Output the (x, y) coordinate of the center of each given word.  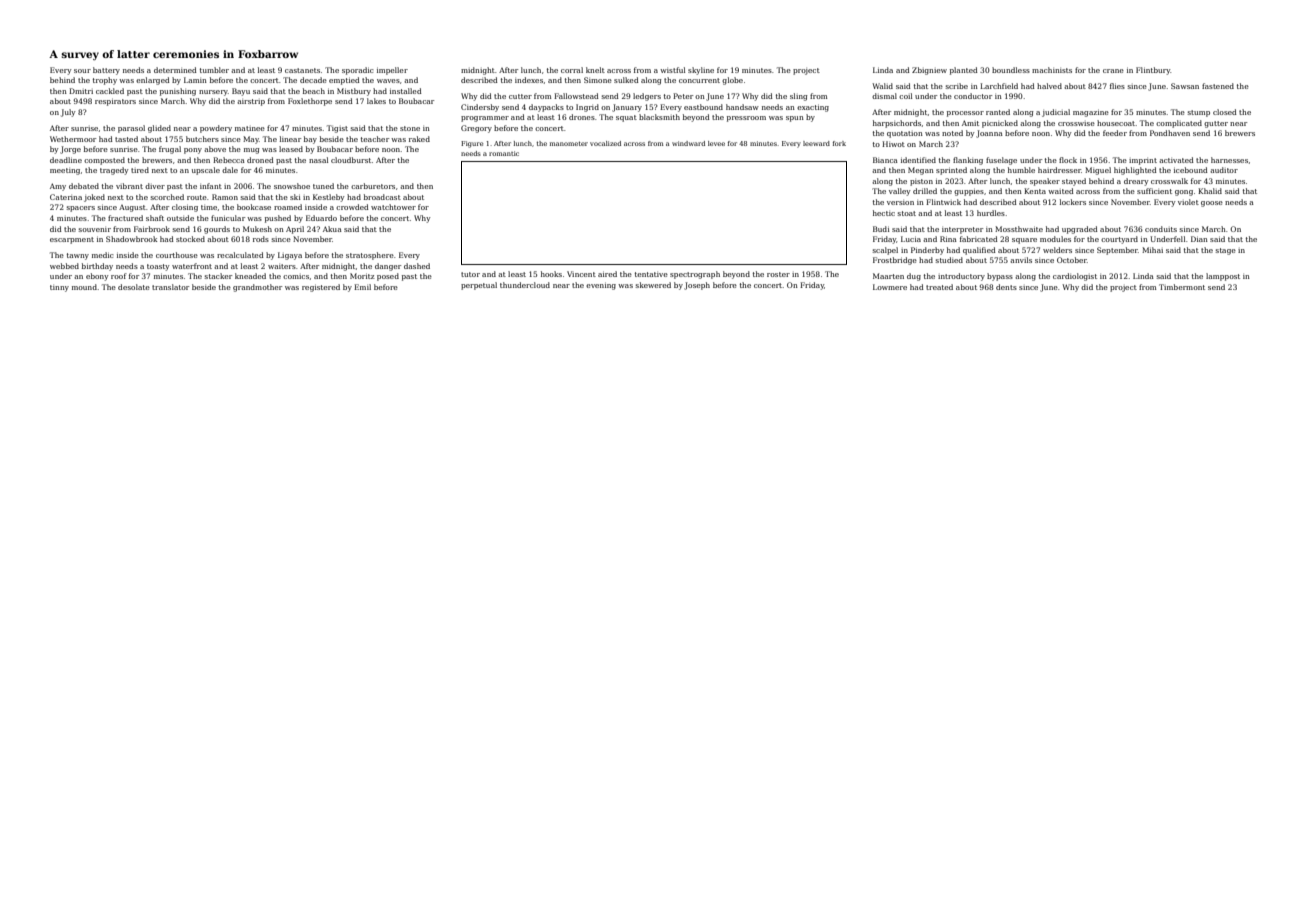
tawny (78, 256)
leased (291, 149)
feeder (1115, 133)
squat (626, 118)
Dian (1199, 239)
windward (688, 143)
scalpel (885, 251)
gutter (1216, 124)
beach (314, 91)
